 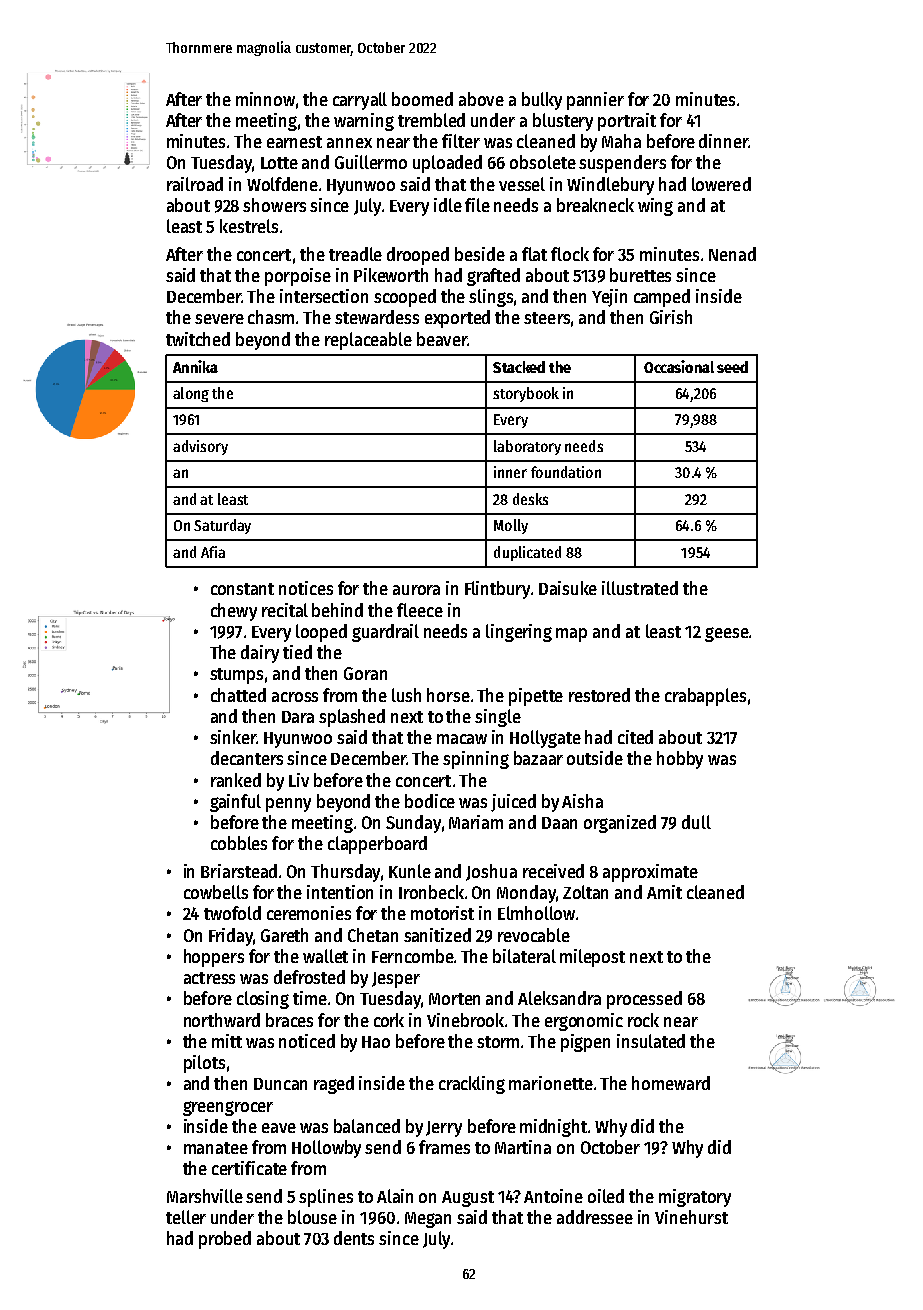 What do you see at coordinates (527, 447) in the screenshot?
I see `laboratory` at bounding box center [527, 447].
